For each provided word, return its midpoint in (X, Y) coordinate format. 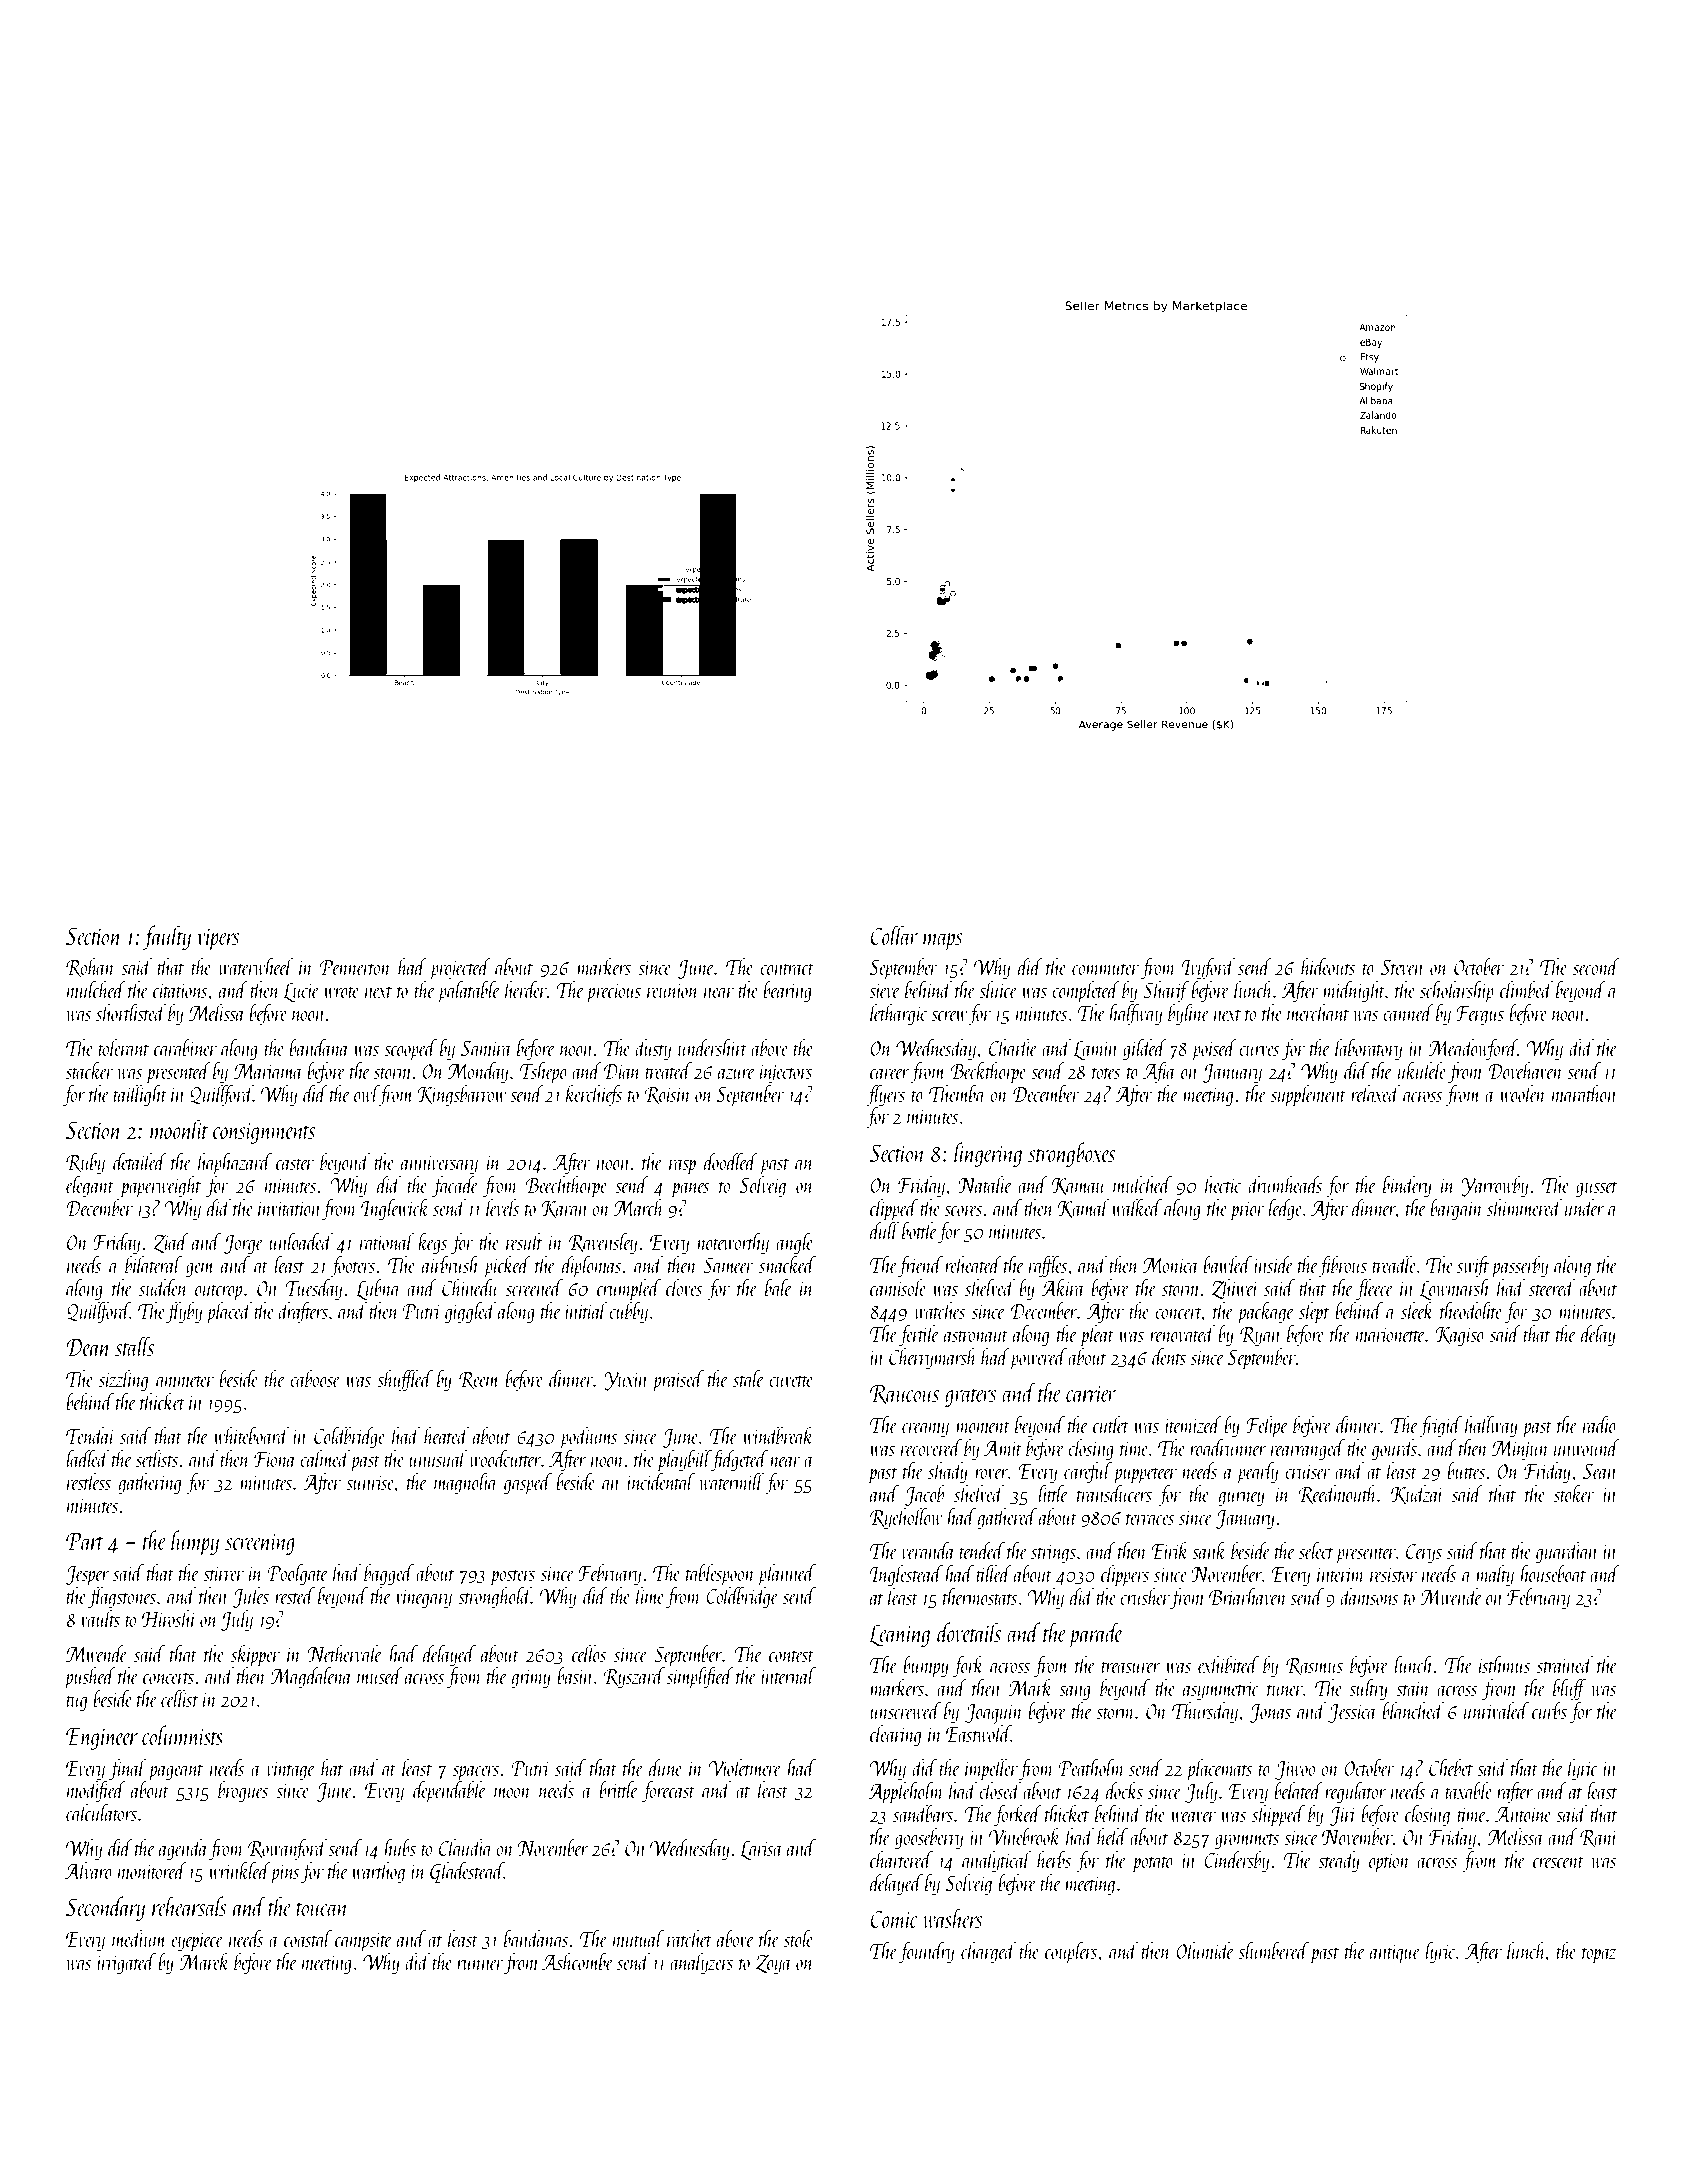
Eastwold (978, 1733)
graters (971, 1398)
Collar (894, 935)
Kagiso (1459, 1337)
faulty (166, 937)
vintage (290, 1771)
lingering (988, 1154)
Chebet (1451, 1767)
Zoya (774, 1965)
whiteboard (251, 1435)
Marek (204, 1961)
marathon (1584, 1093)
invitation (289, 1209)
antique (1395, 1954)
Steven (1402, 967)
